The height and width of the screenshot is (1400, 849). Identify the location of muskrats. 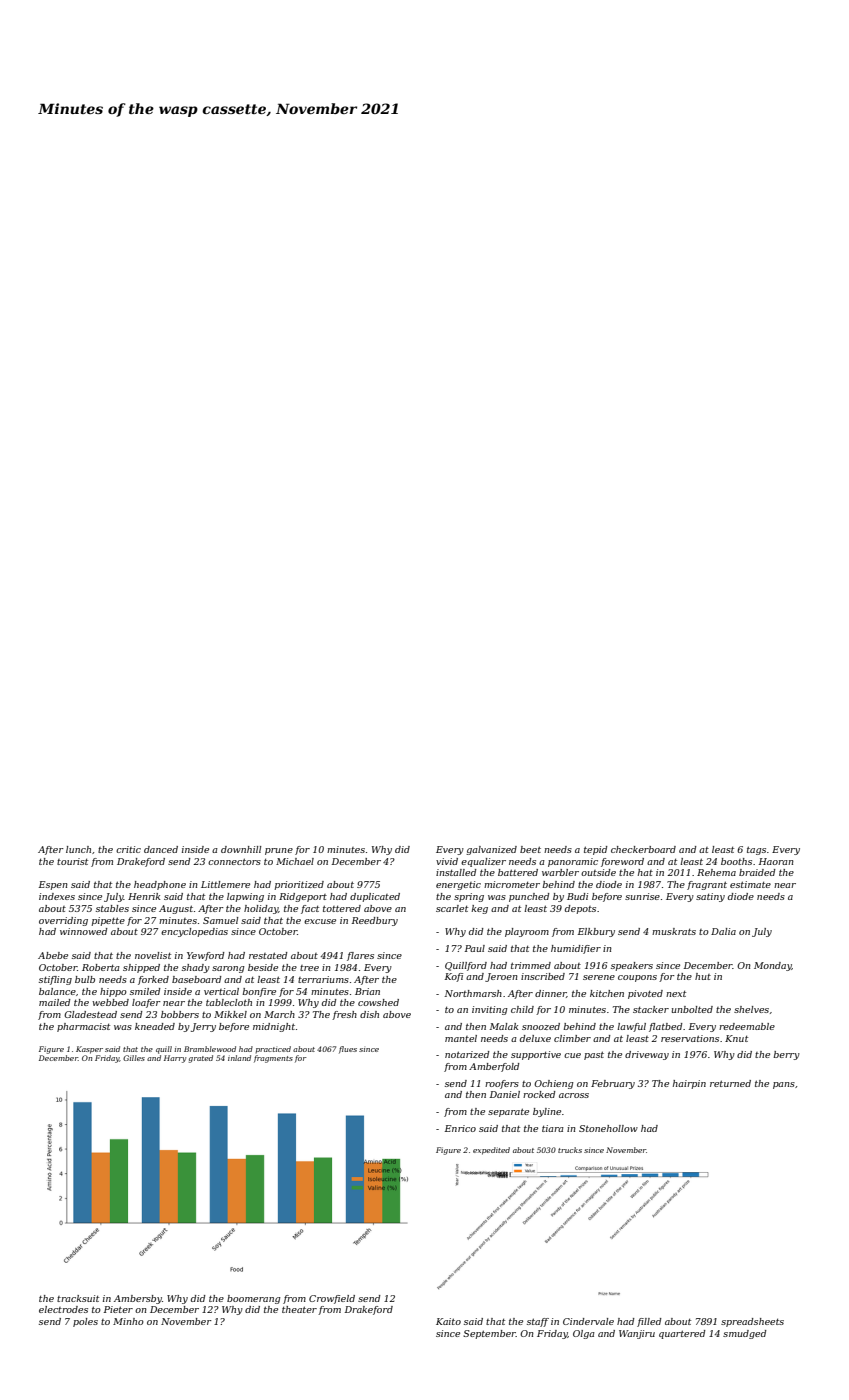
(674, 931).
